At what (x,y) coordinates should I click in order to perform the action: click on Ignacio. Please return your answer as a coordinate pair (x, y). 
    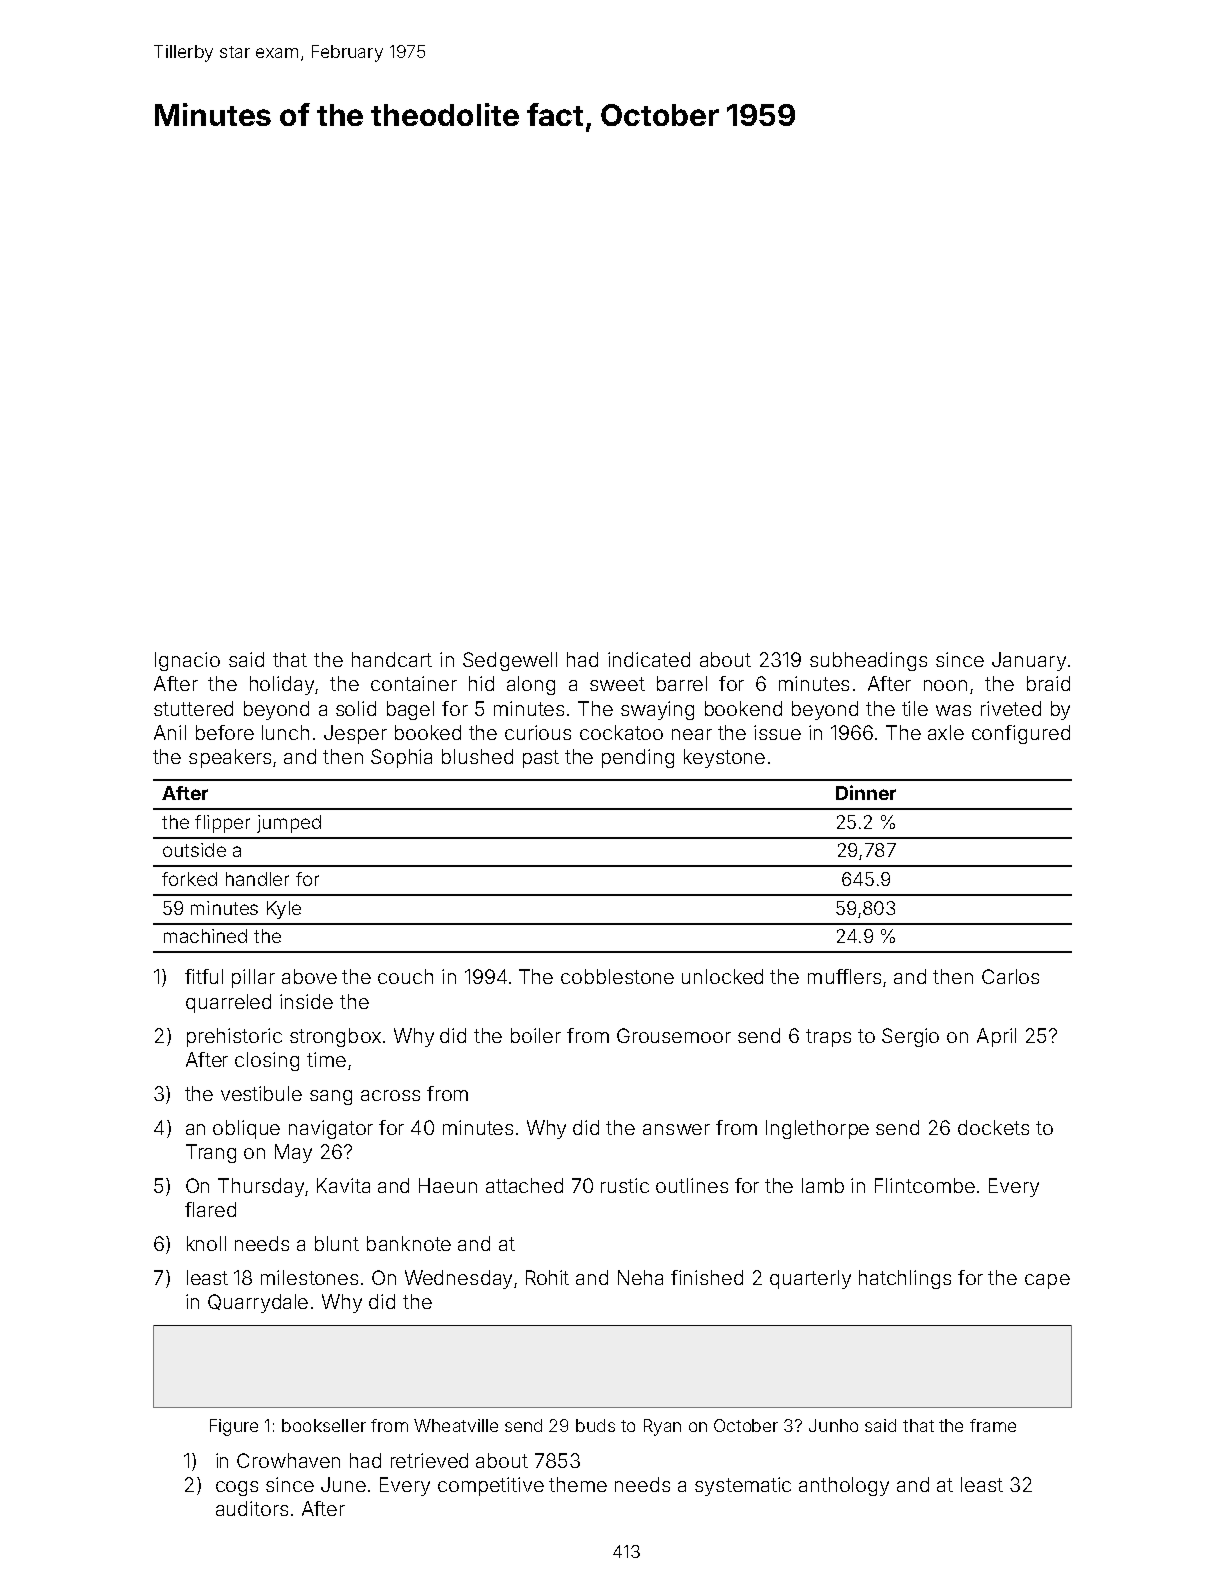
    Looking at the image, I should click on (187, 661).
